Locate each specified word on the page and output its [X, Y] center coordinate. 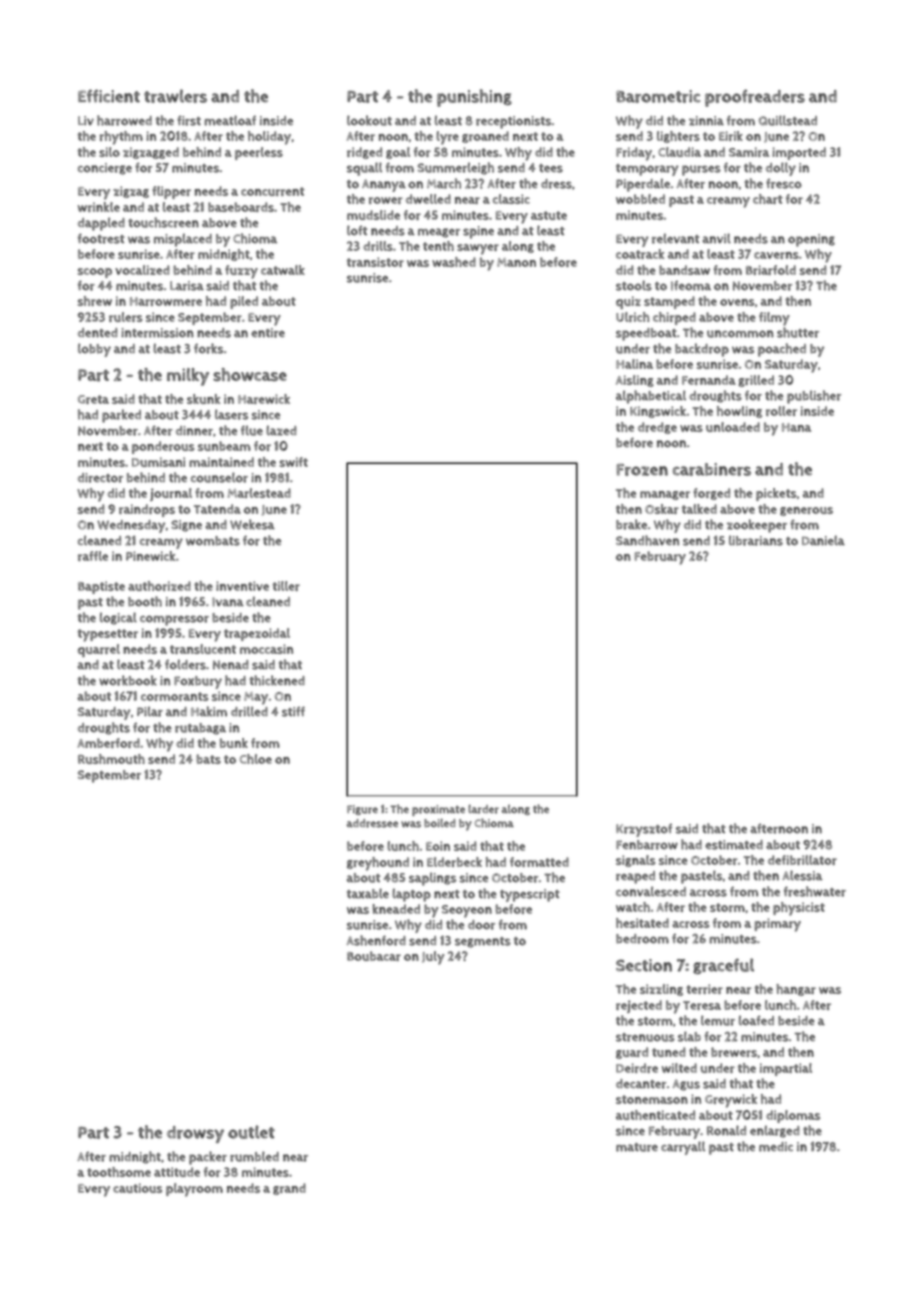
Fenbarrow [647, 845]
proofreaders [755, 98]
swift [293, 462]
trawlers [175, 96]
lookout [369, 120]
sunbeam [224, 446]
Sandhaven [647, 540]
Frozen [642, 470]
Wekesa [252, 524]
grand [289, 1189]
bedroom [642, 939]
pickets [776, 494]
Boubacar [374, 956]
